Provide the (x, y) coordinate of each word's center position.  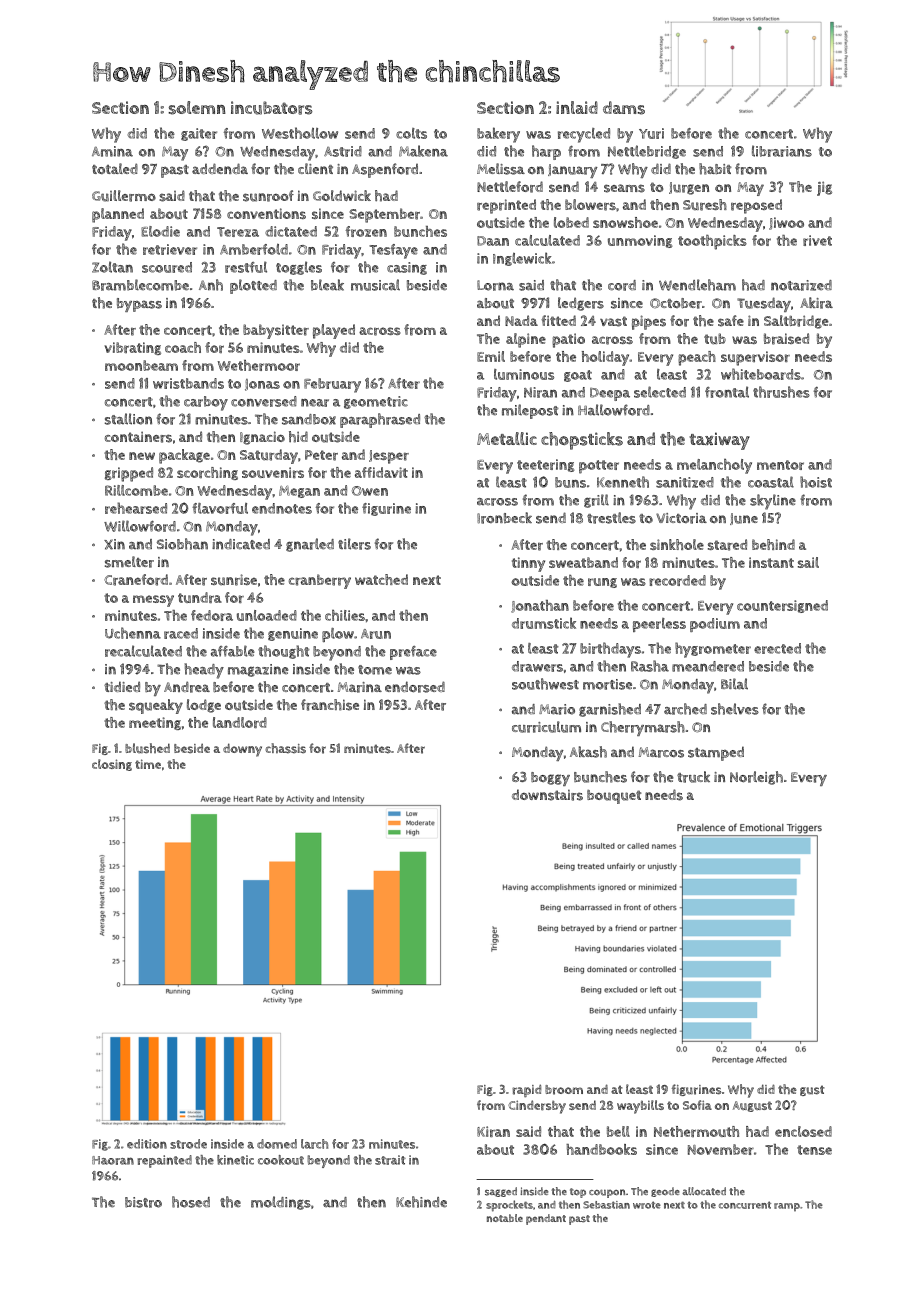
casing (407, 268)
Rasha (650, 666)
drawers (537, 666)
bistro (143, 1202)
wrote (647, 1205)
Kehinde (421, 1202)
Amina (112, 151)
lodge (204, 706)
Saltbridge (796, 322)
